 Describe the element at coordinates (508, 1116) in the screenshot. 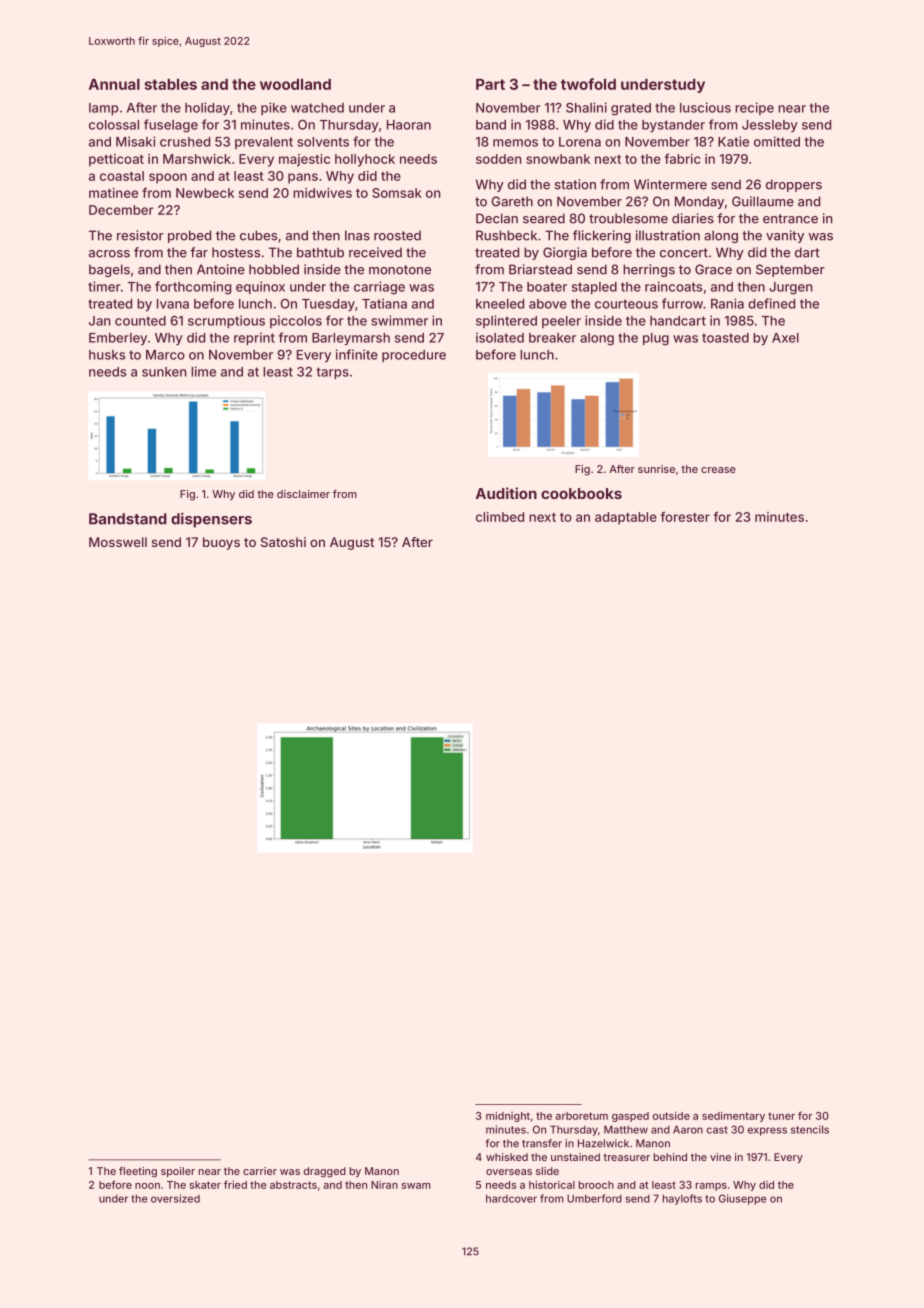

I see `midnight` at that location.
